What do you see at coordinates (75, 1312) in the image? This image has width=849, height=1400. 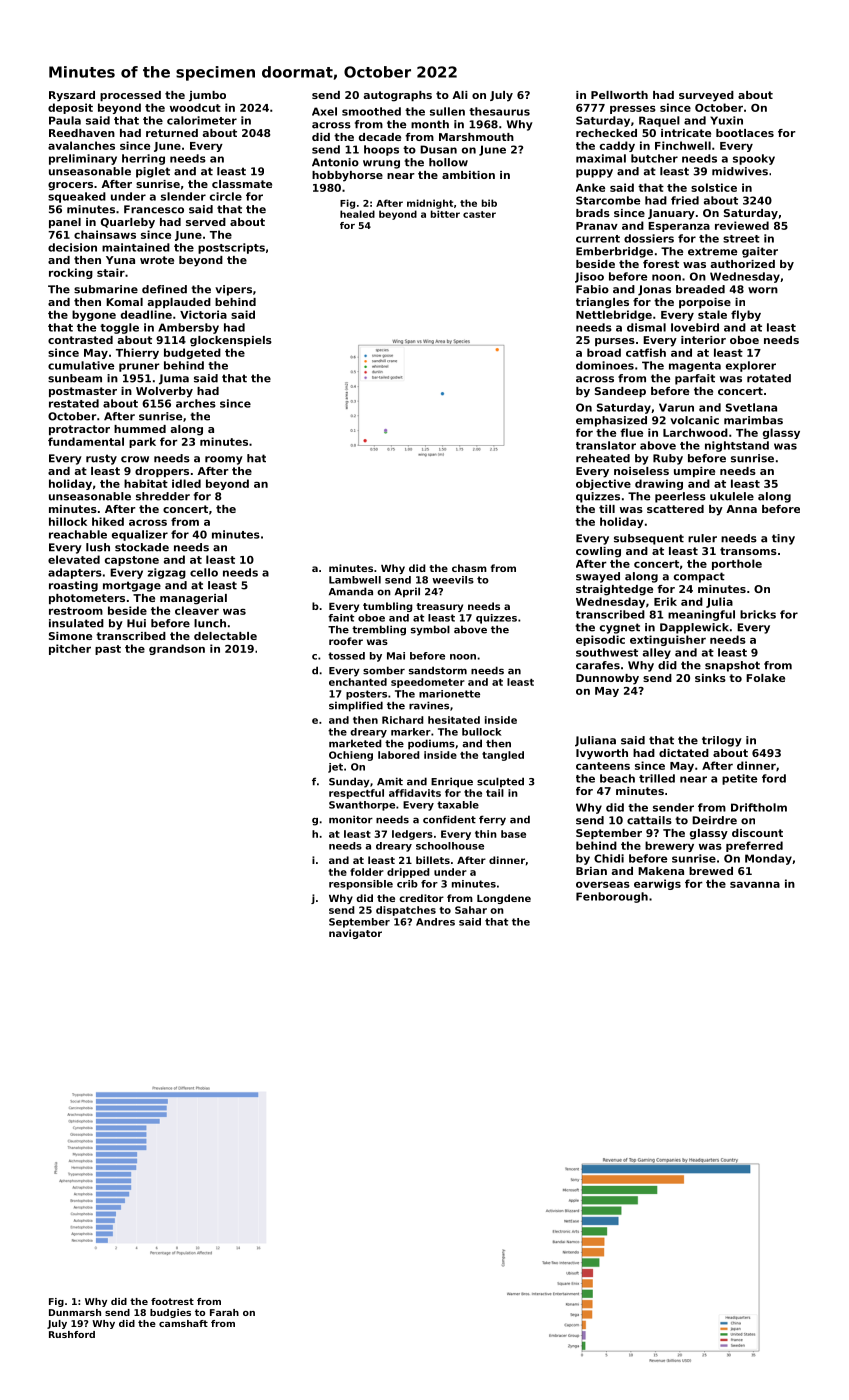 I see `Dunmarsh` at bounding box center [75, 1312].
